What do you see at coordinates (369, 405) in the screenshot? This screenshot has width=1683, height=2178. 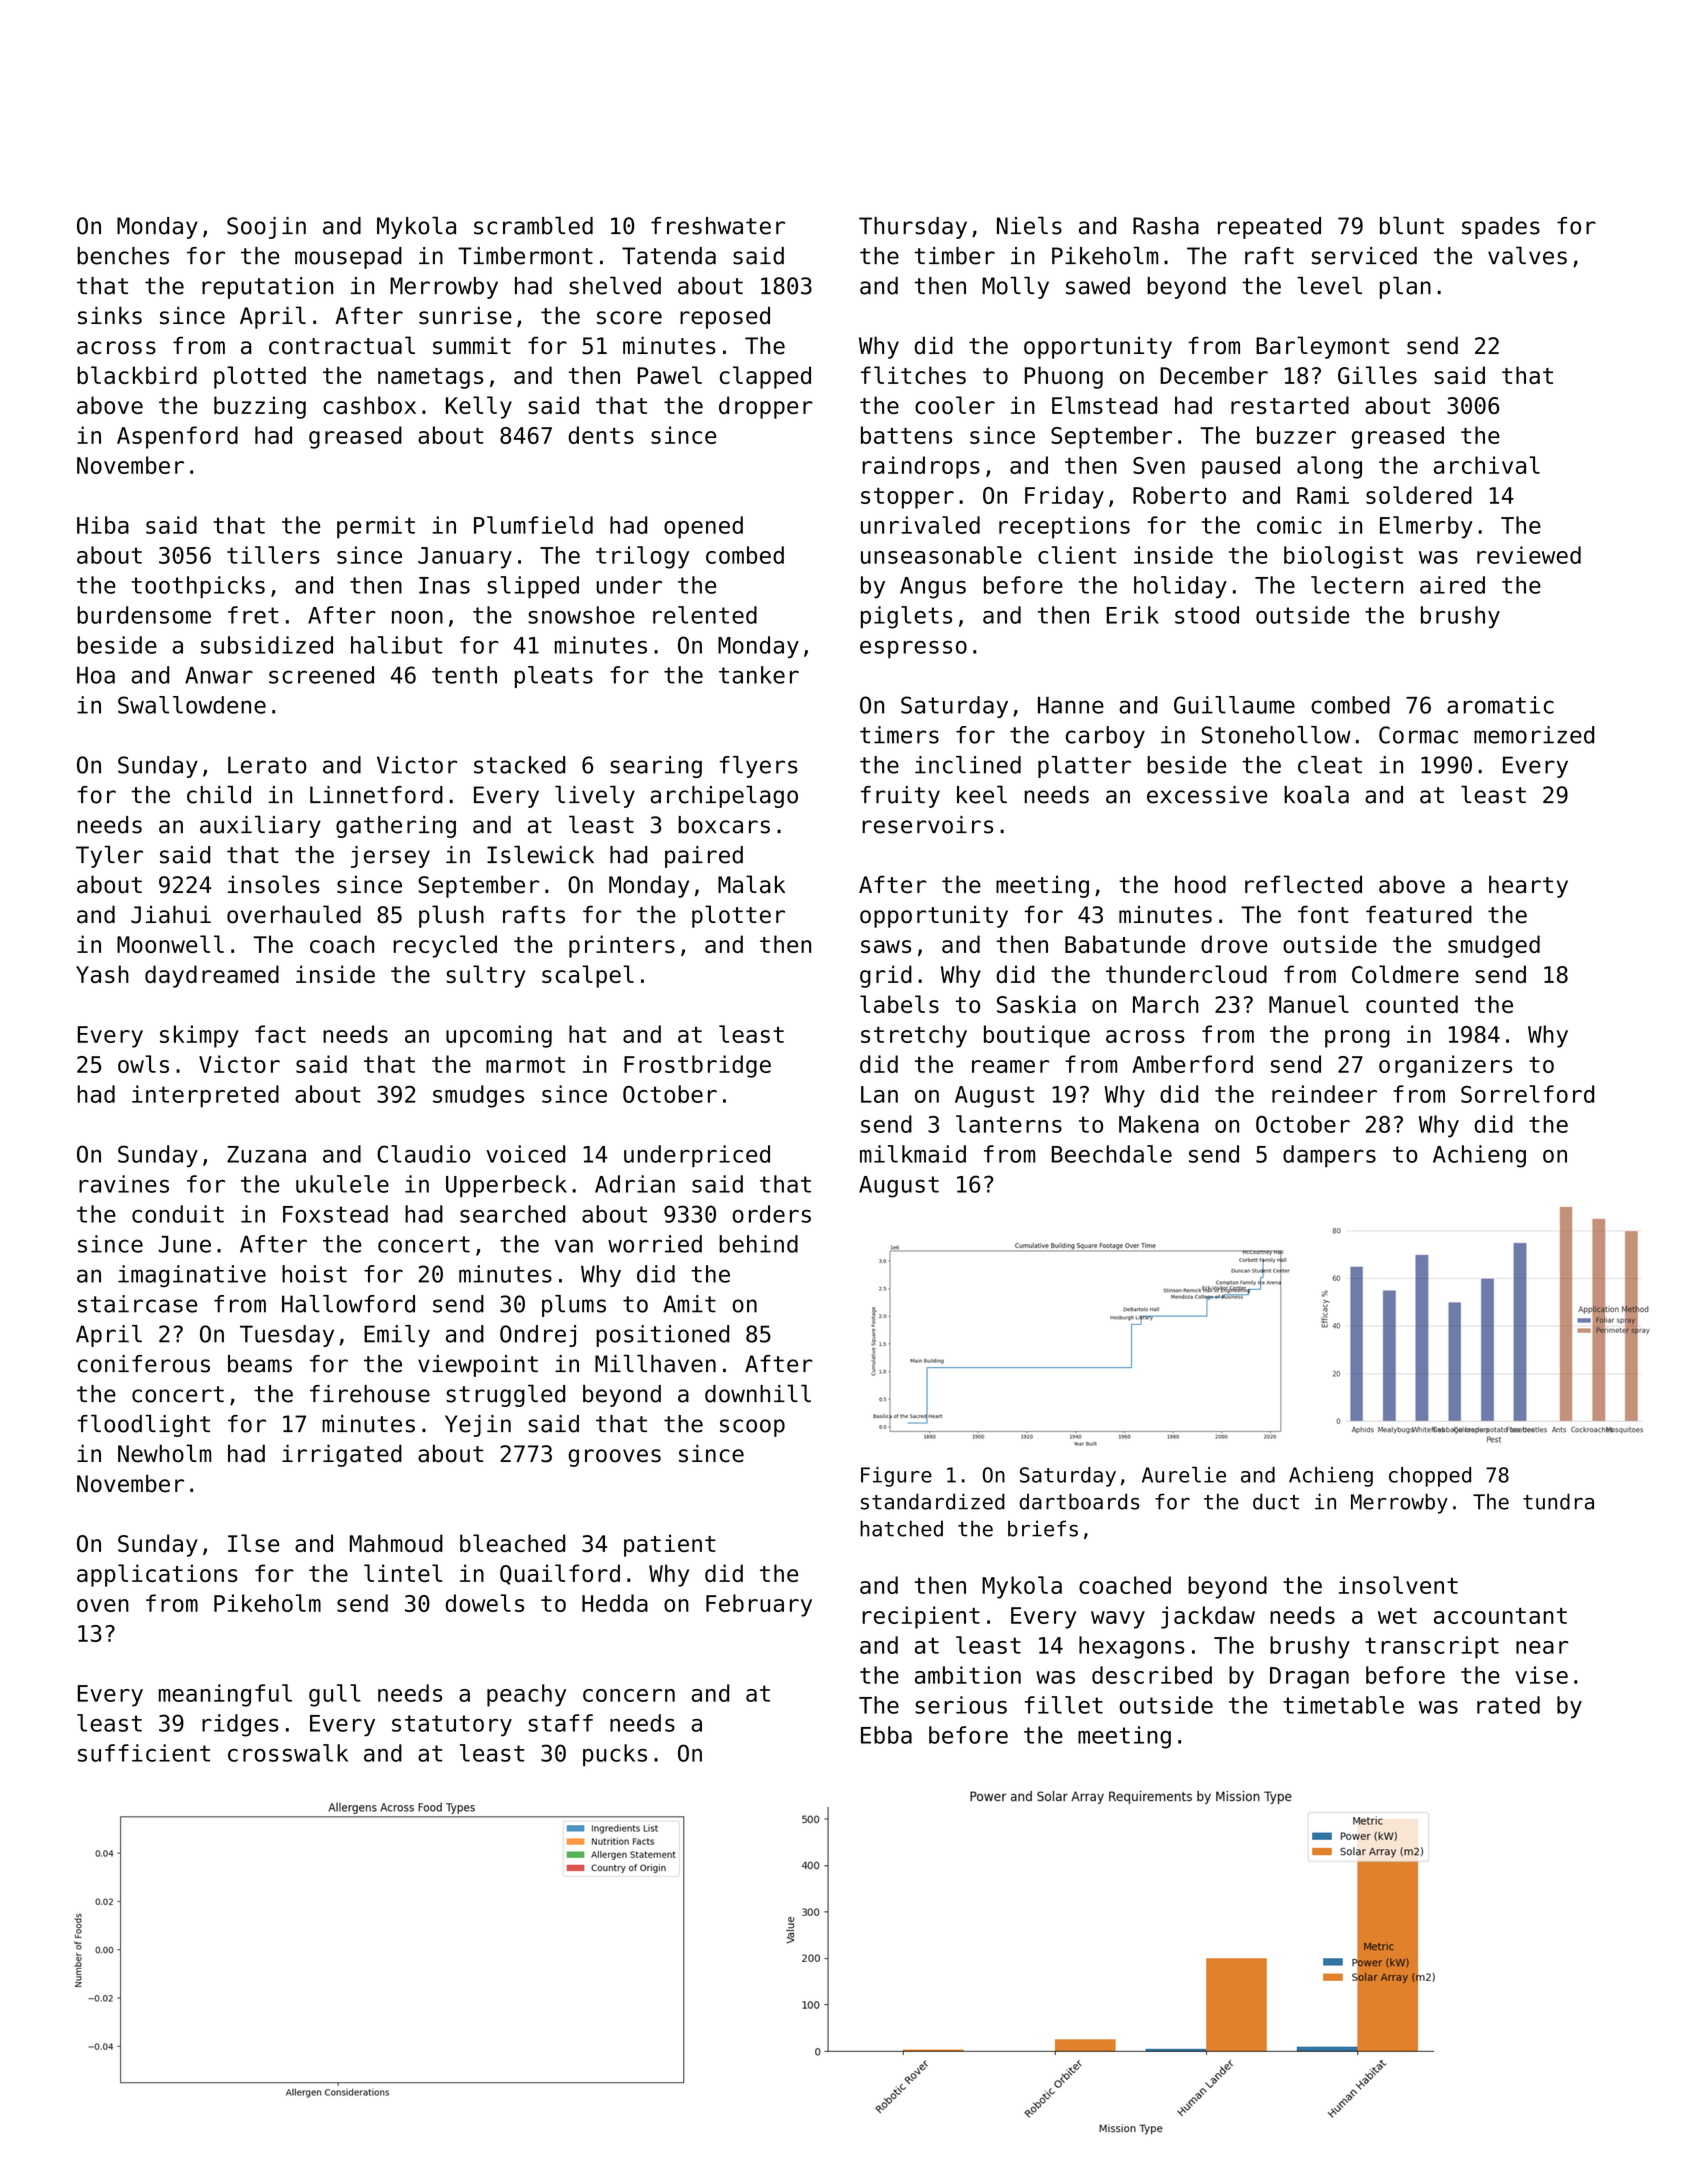 I see `cashbox` at bounding box center [369, 405].
